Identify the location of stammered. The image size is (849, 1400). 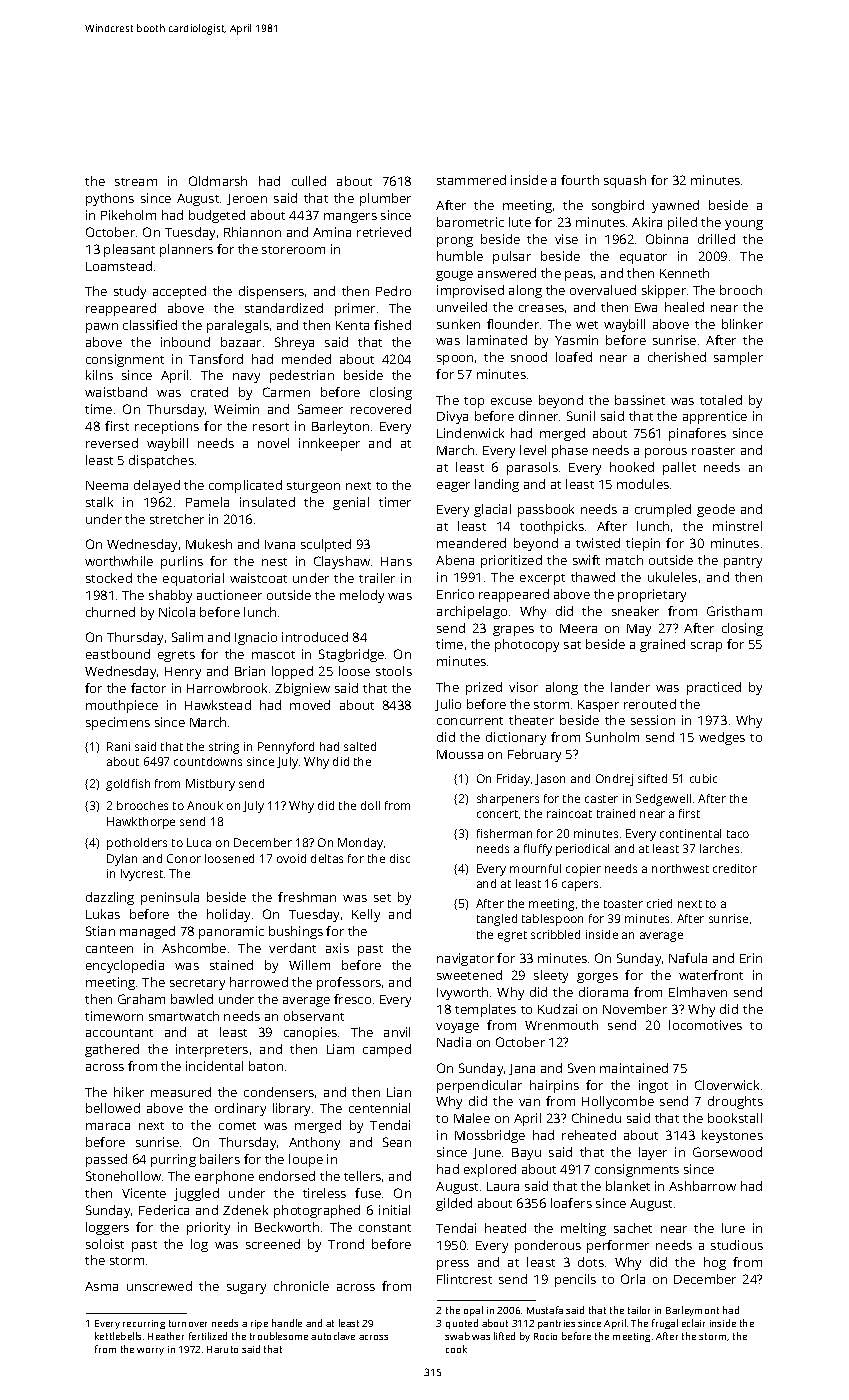
(471, 180).
